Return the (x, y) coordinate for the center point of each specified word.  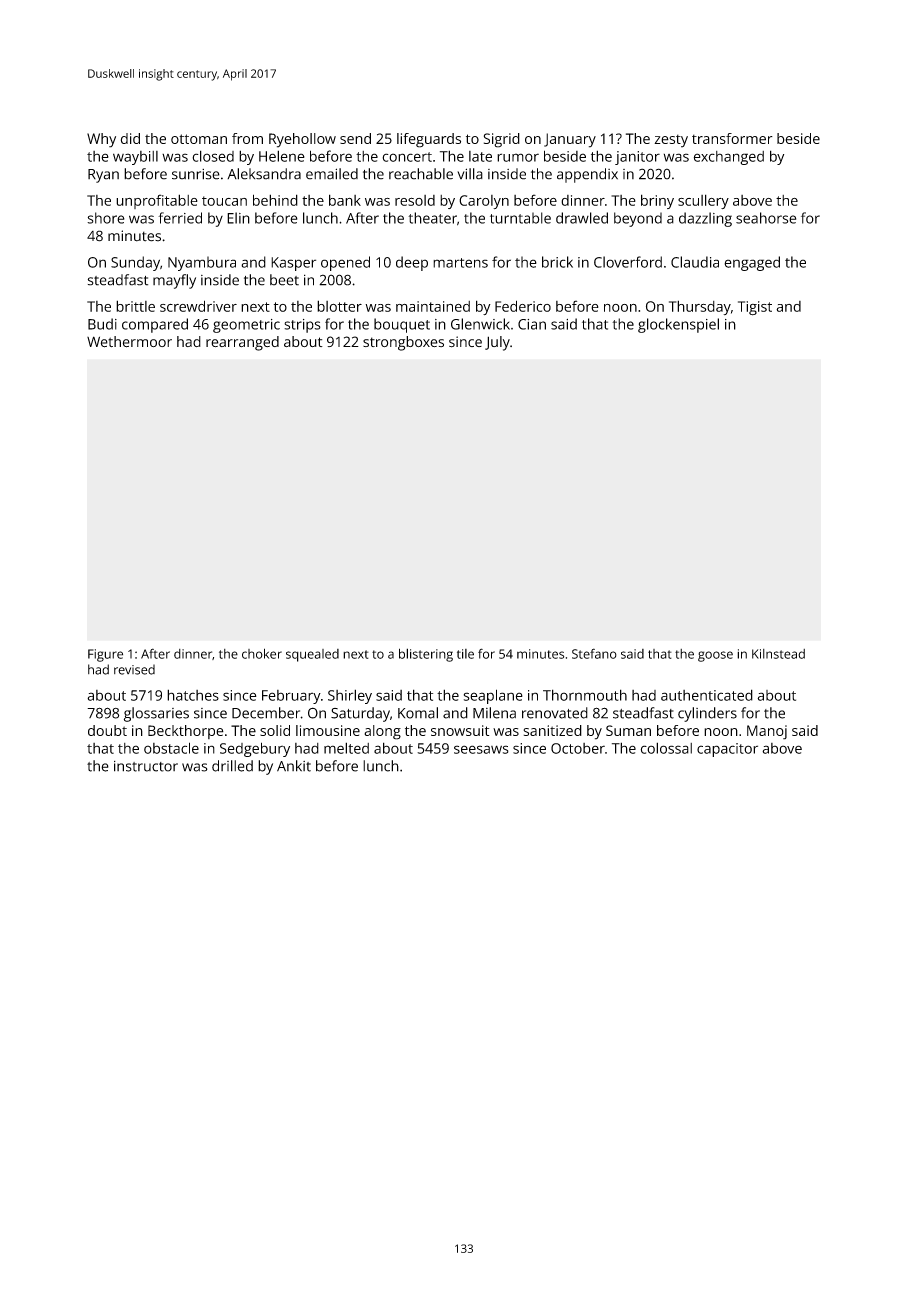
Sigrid (502, 140)
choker (262, 653)
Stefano (594, 653)
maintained (433, 306)
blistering (426, 655)
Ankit (294, 766)
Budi (102, 324)
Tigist (755, 308)
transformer (732, 138)
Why (101, 140)
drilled (232, 766)
